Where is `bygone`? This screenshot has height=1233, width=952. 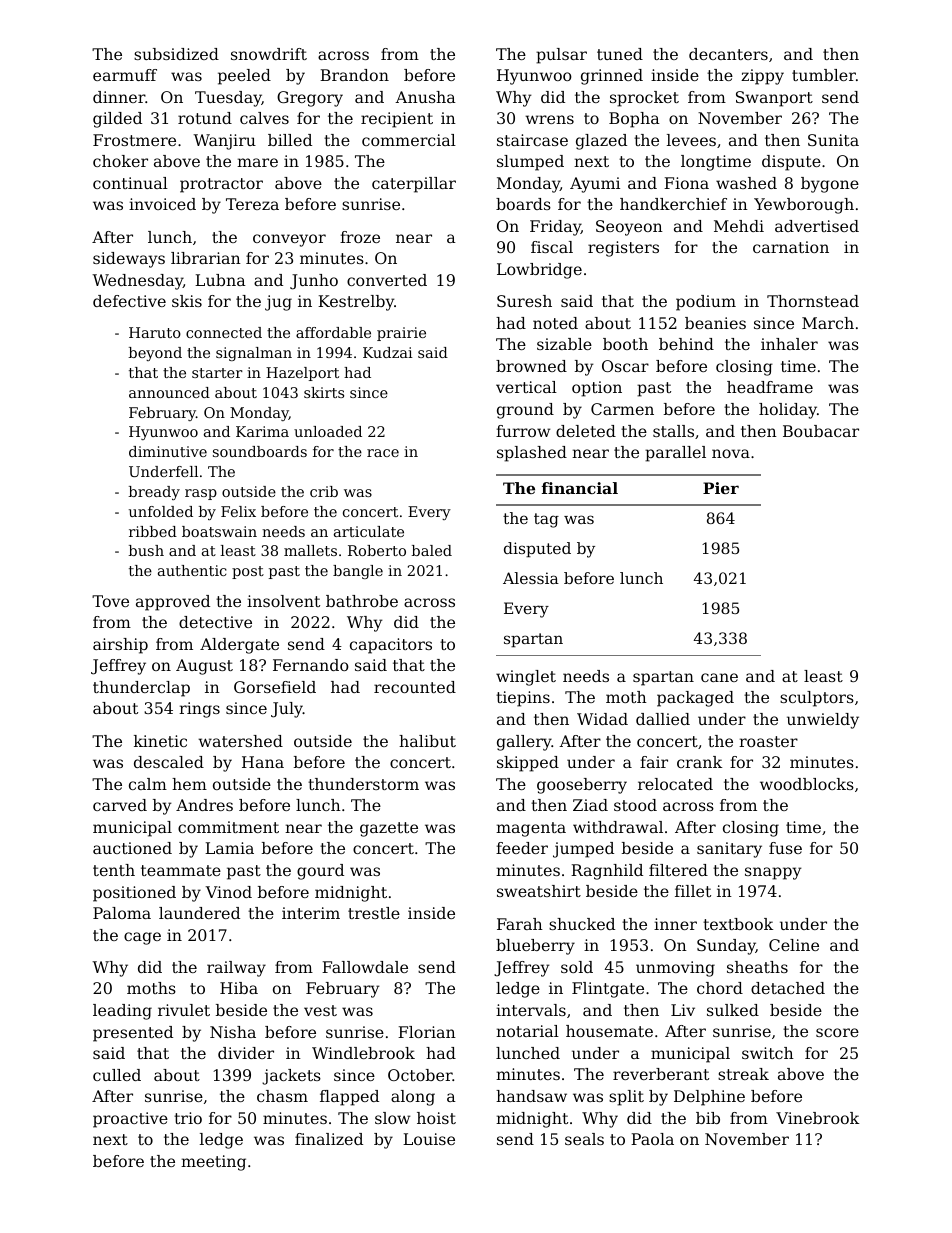
bygone is located at coordinates (830, 185).
